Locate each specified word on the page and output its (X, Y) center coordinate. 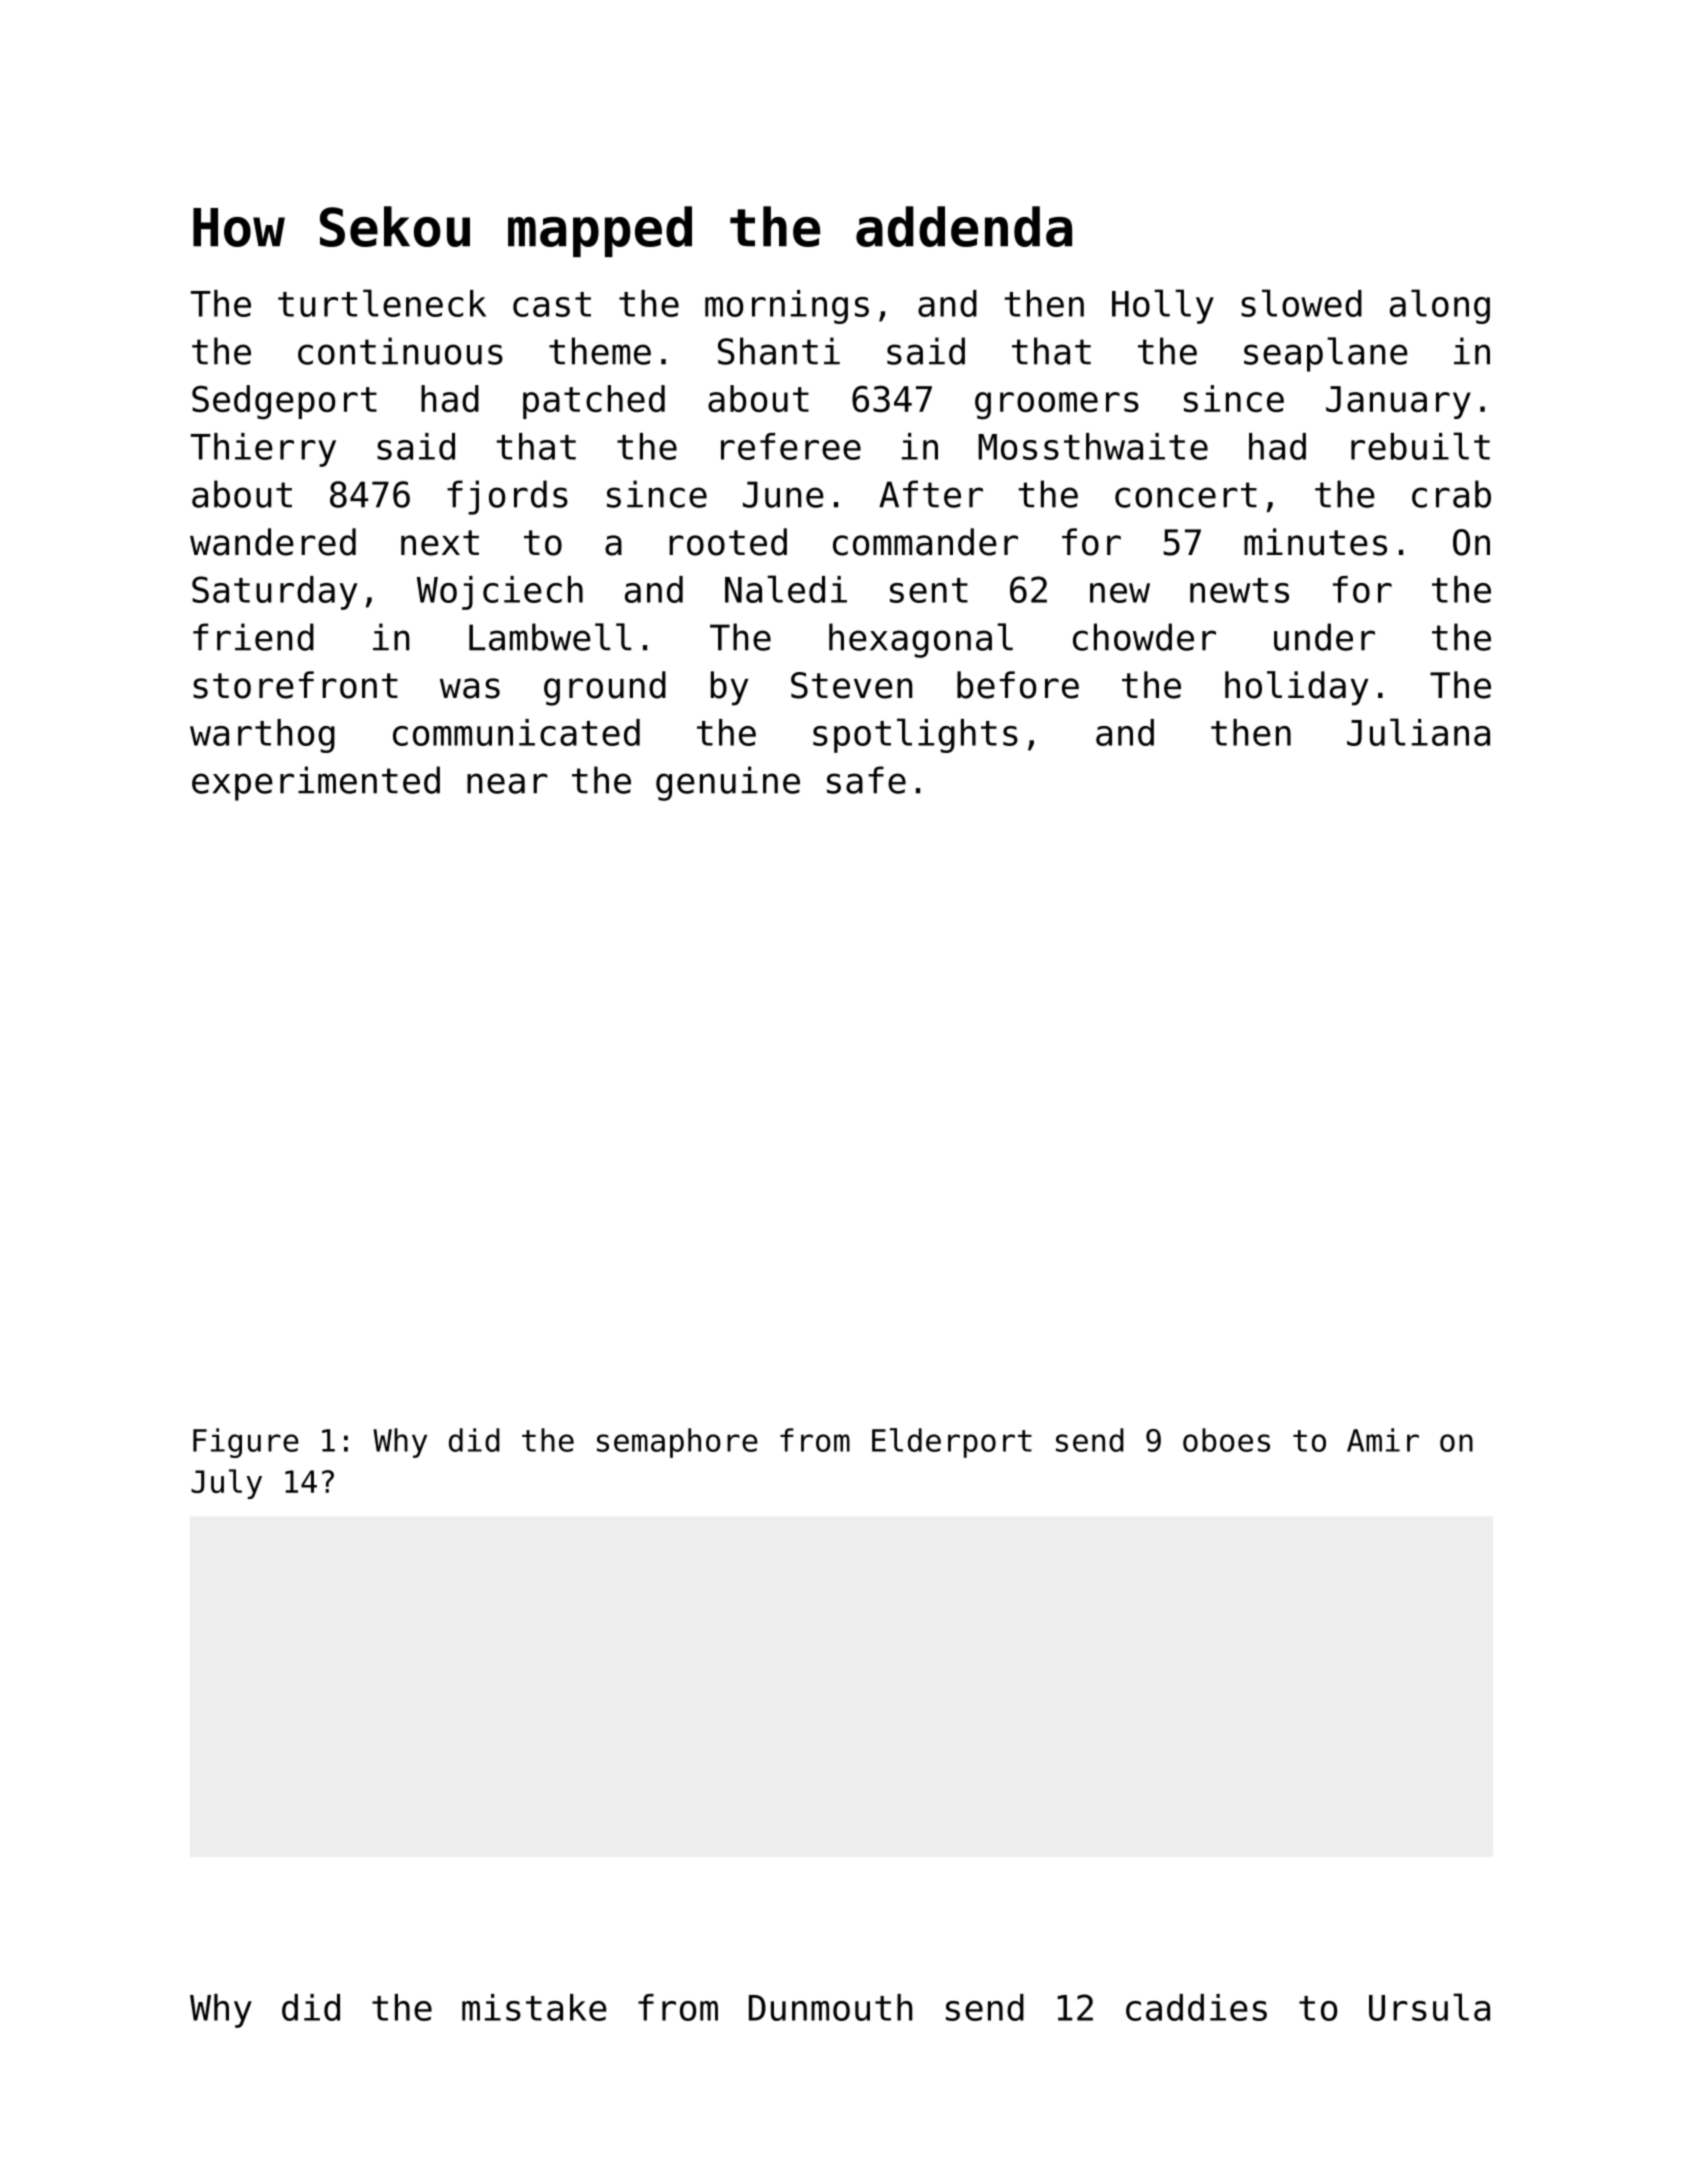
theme (600, 351)
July (226, 1484)
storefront (295, 685)
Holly (1163, 306)
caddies (1196, 2007)
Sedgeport (284, 402)
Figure (246, 1443)
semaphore (677, 1443)
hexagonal (921, 640)
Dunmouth (831, 2007)
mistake (534, 2007)
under (1324, 637)
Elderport (952, 1443)
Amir (1383, 1440)
